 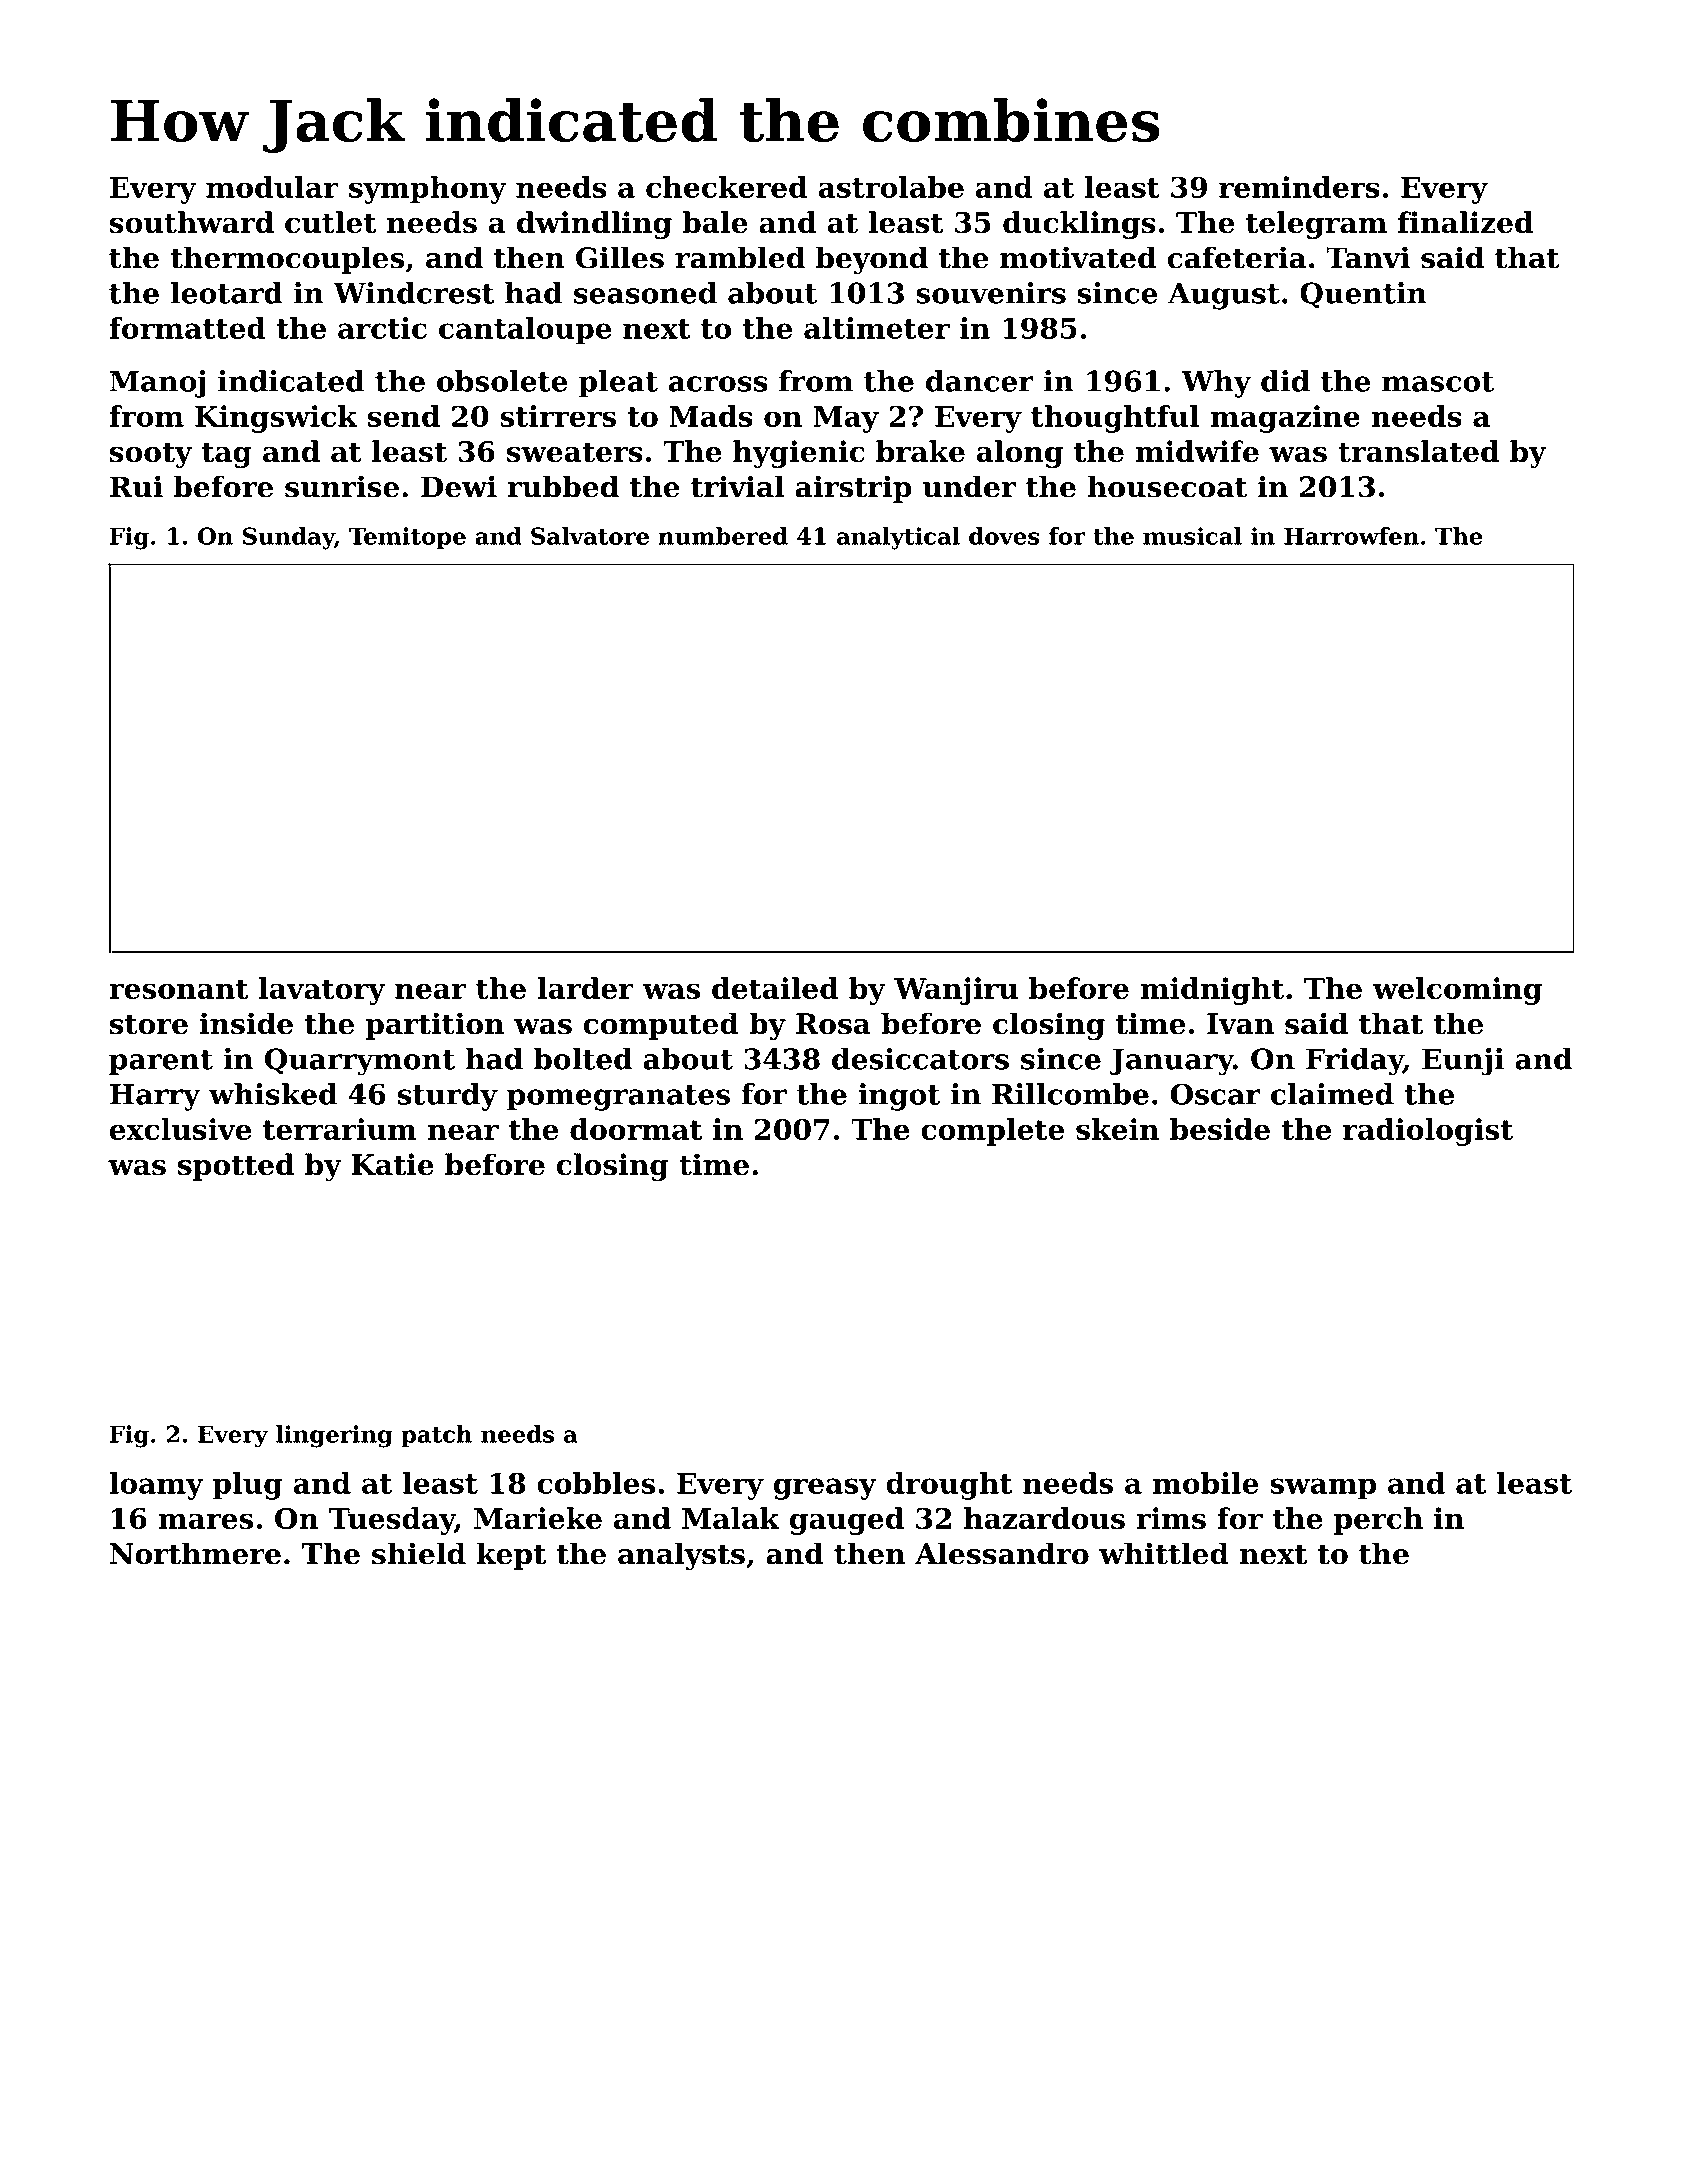 I want to click on Tanvi, so click(x=1368, y=257).
